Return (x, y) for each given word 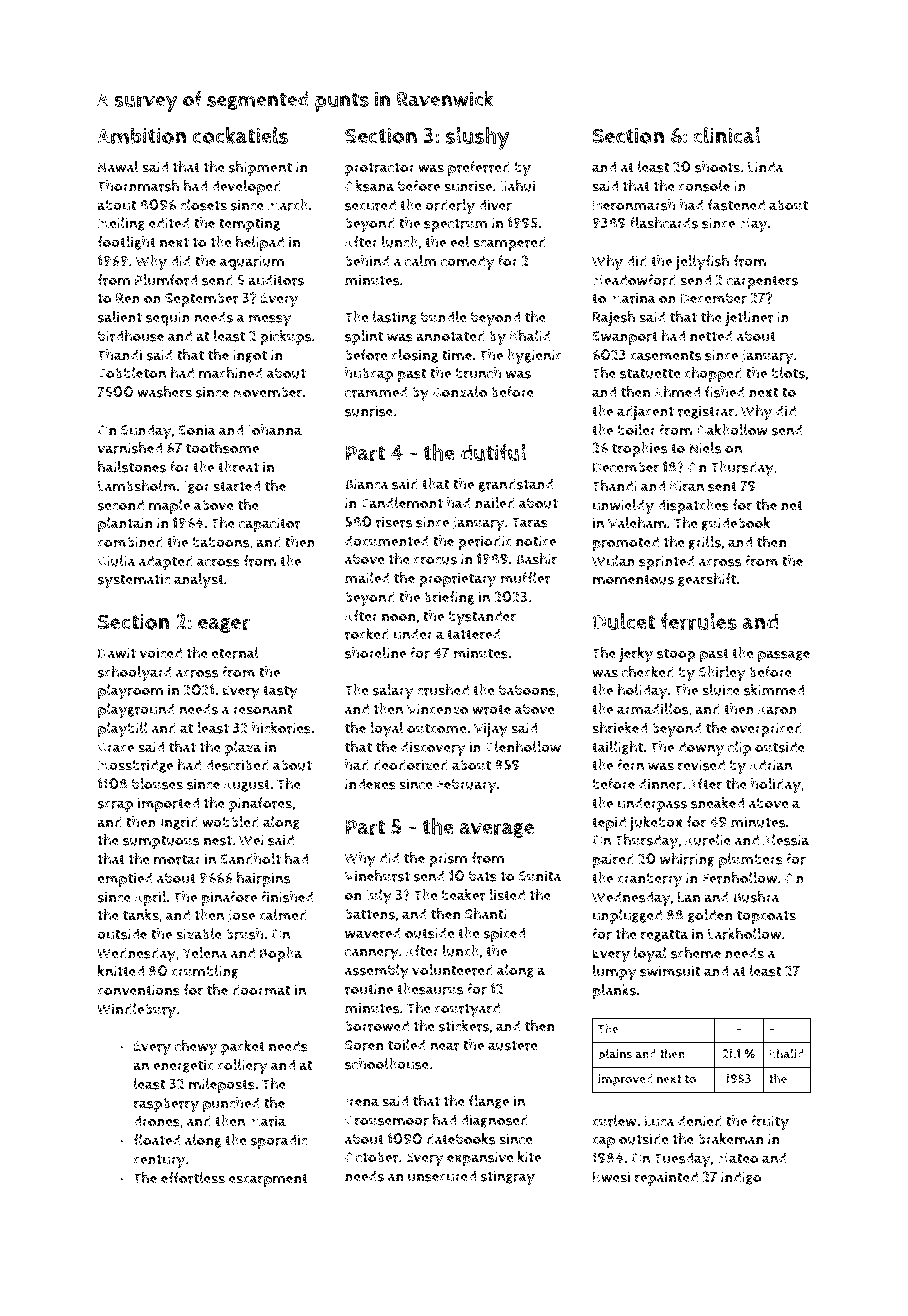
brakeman (731, 1139)
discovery (433, 749)
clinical (727, 135)
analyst (199, 581)
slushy (478, 138)
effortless (193, 1178)
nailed (495, 503)
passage (784, 656)
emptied (125, 879)
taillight (617, 748)
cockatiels (241, 135)
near (444, 1046)
